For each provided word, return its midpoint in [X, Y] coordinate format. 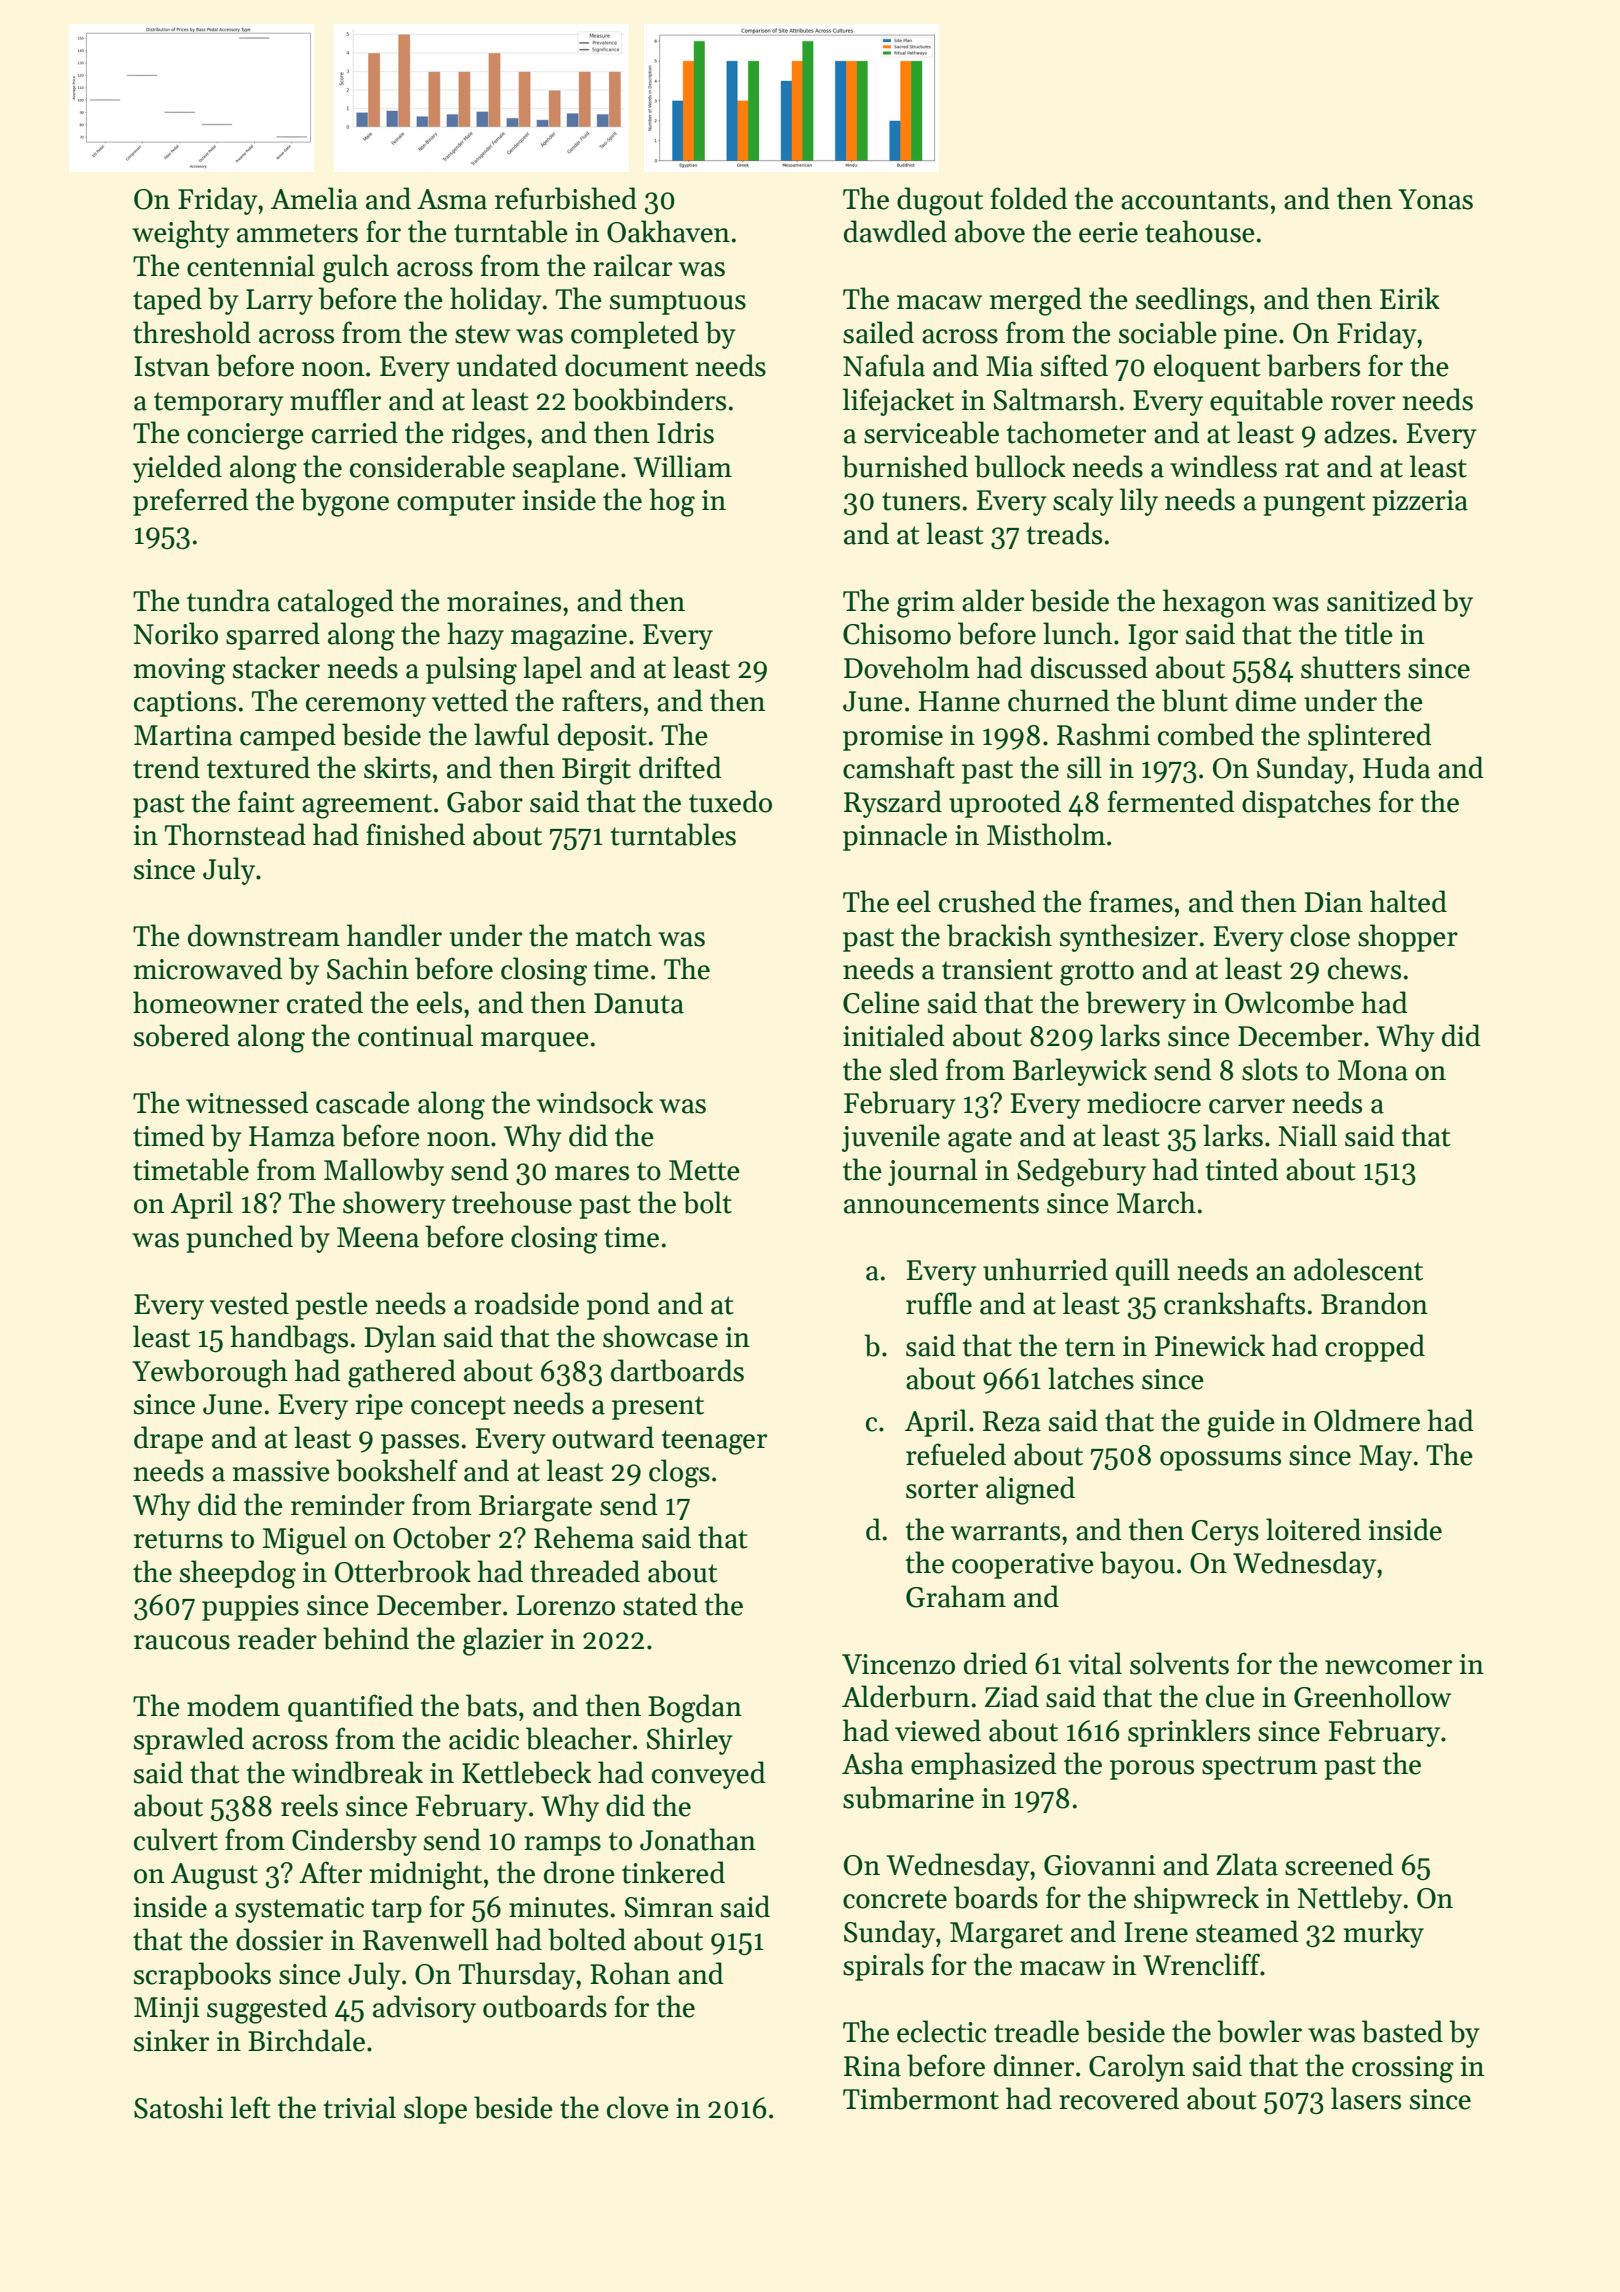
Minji [167, 2010]
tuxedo [730, 801]
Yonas [1435, 199]
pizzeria [1420, 503]
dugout [940, 201]
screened [1339, 1864]
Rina [872, 2066]
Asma [452, 199]
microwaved [208, 968]
